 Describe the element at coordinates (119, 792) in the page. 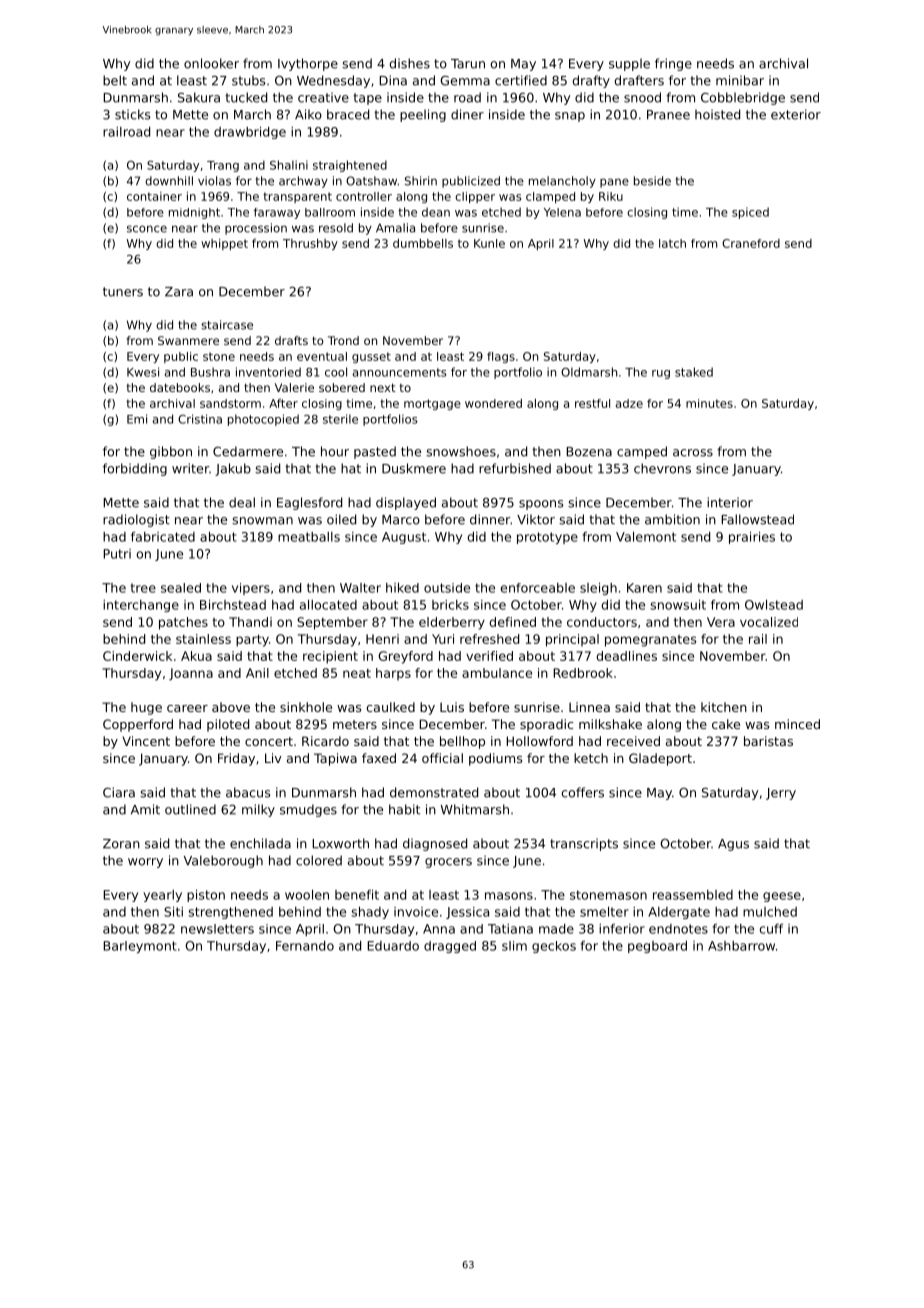

I see `Ciara` at that location.
